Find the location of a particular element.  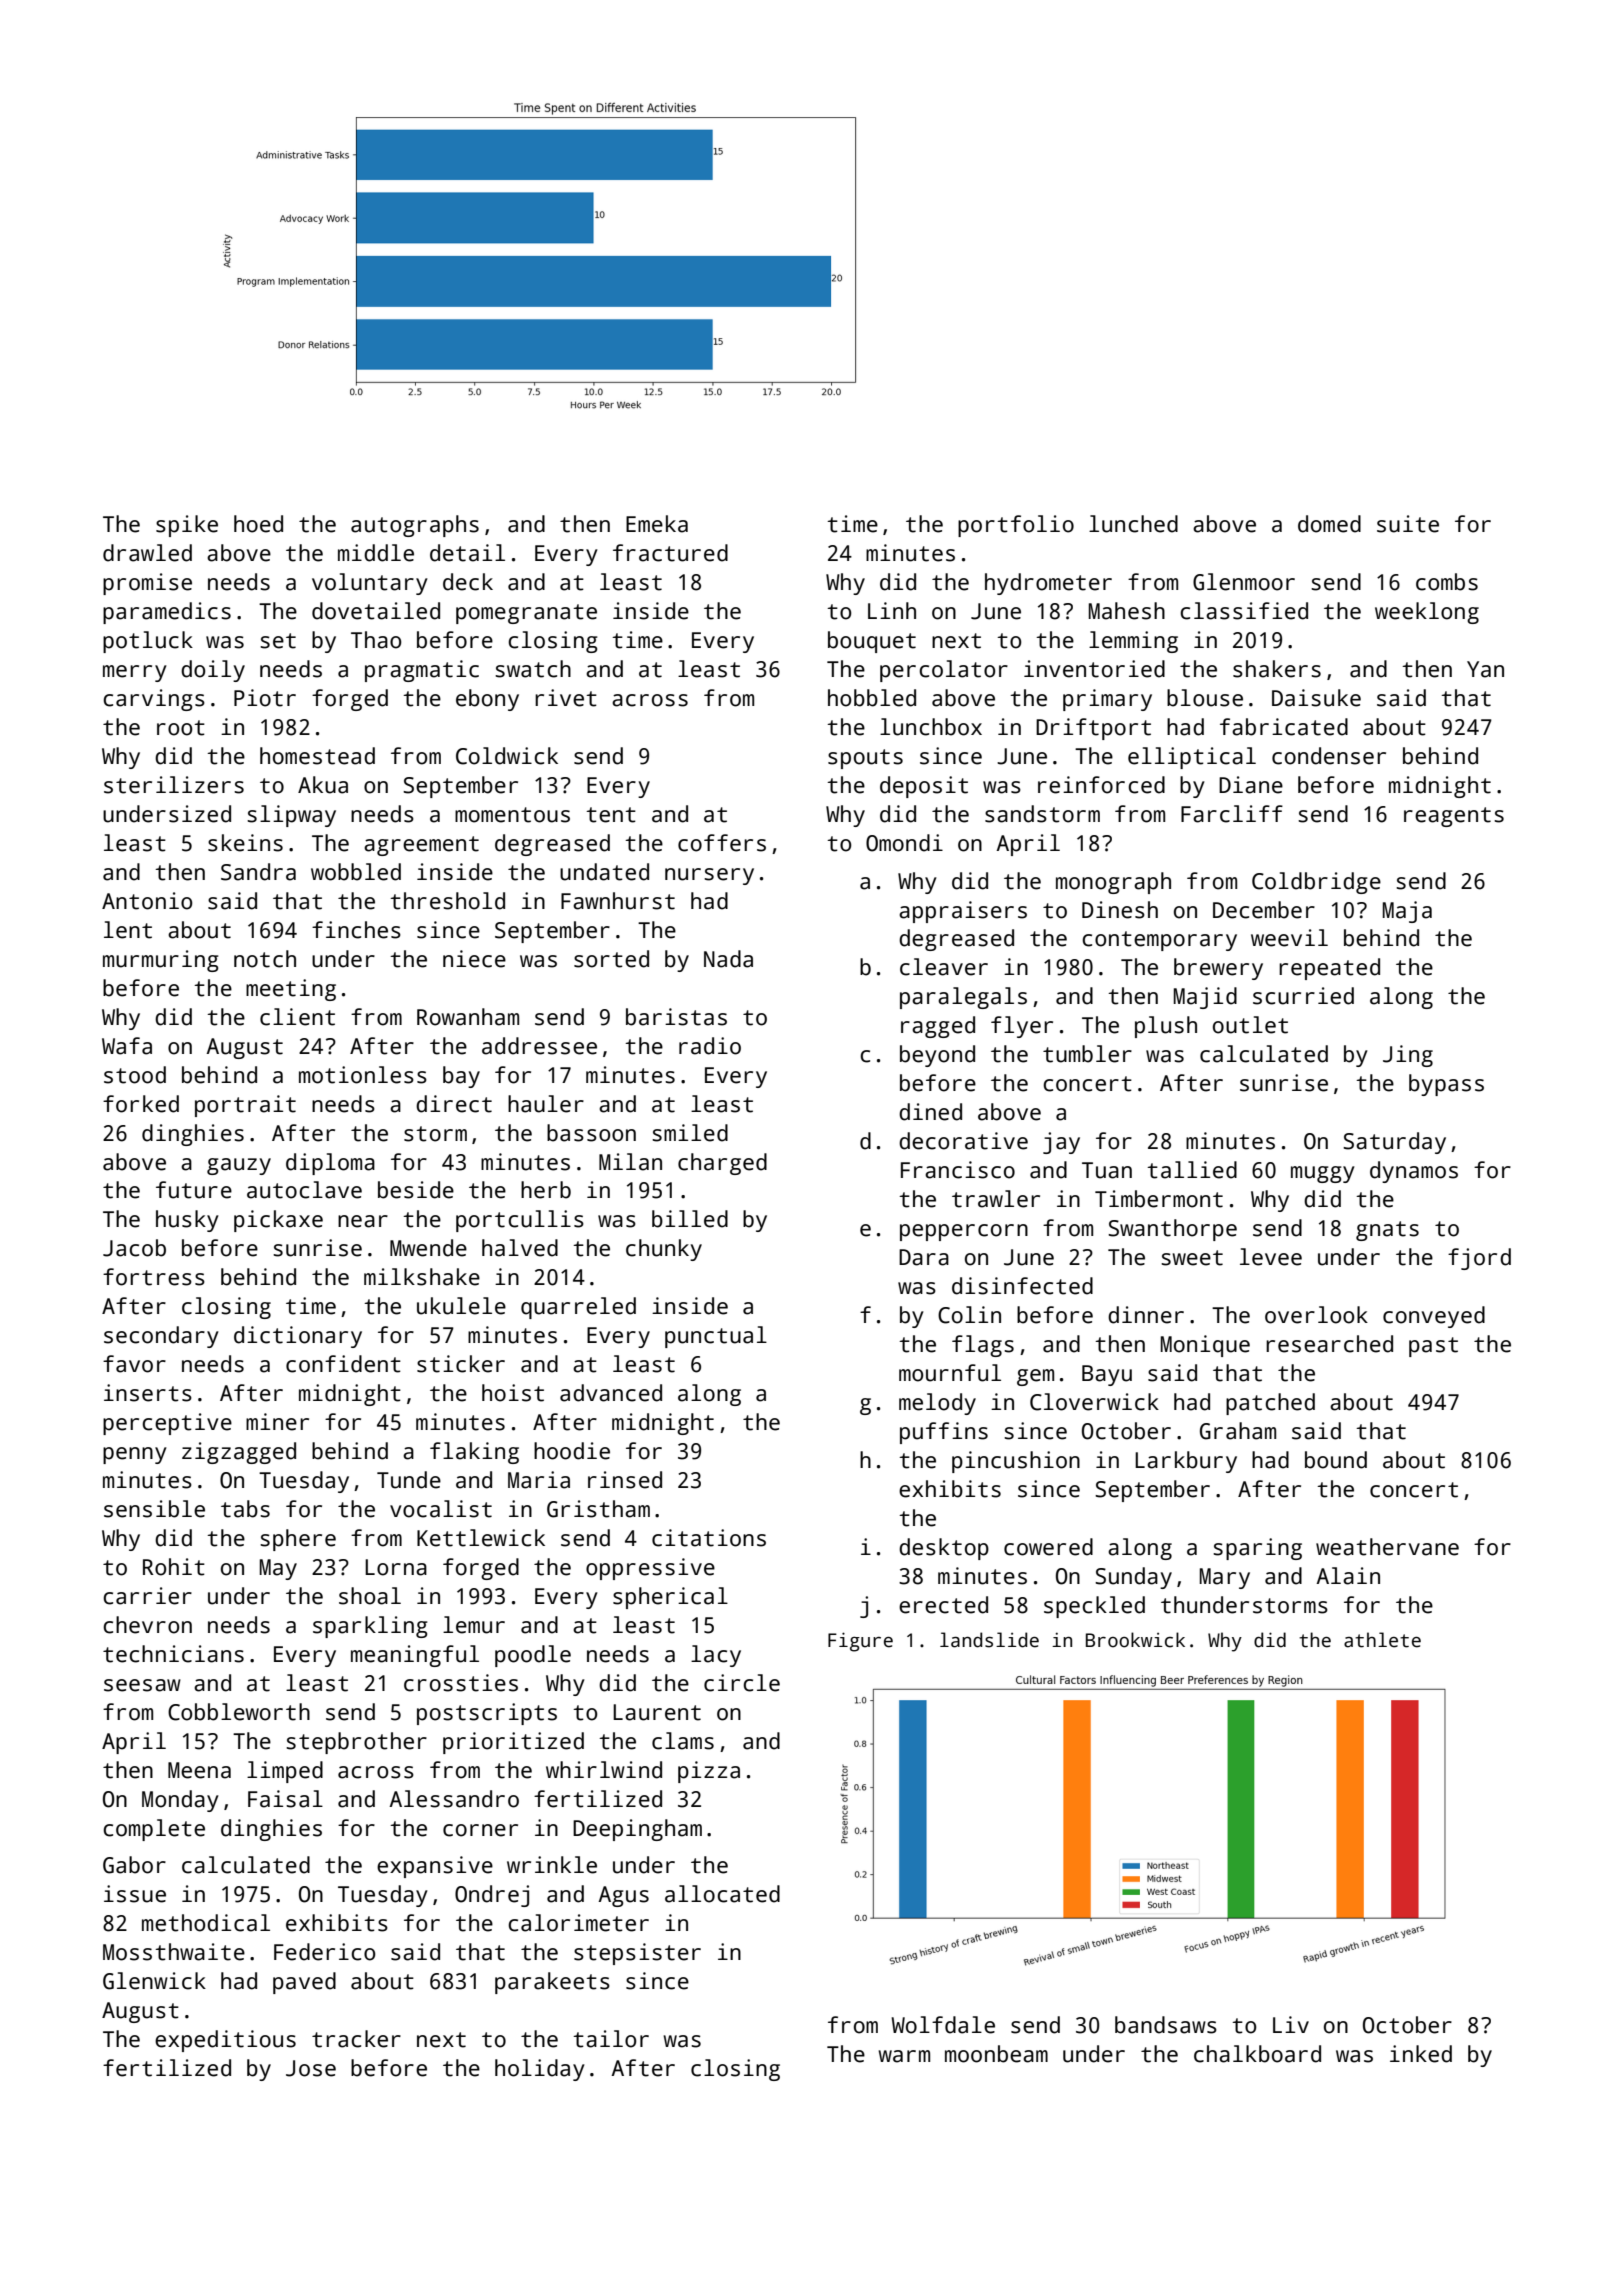

bypass is located at coordinates (1446, 1085).
